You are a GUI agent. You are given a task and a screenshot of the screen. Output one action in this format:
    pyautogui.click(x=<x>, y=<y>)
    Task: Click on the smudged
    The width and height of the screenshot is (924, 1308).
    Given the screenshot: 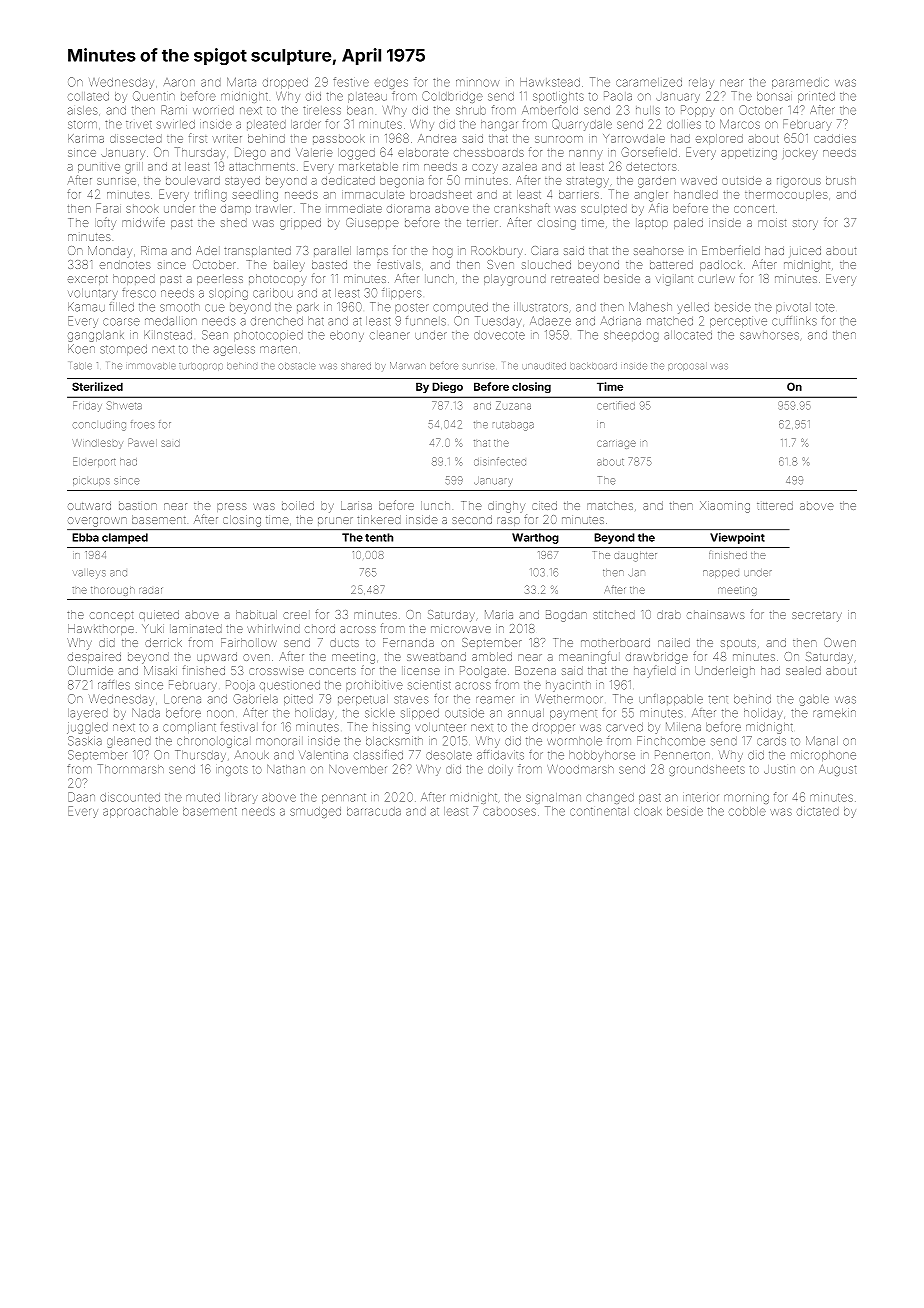 What is the action you would take?
    pyautogui.click(x=315, y=812)
